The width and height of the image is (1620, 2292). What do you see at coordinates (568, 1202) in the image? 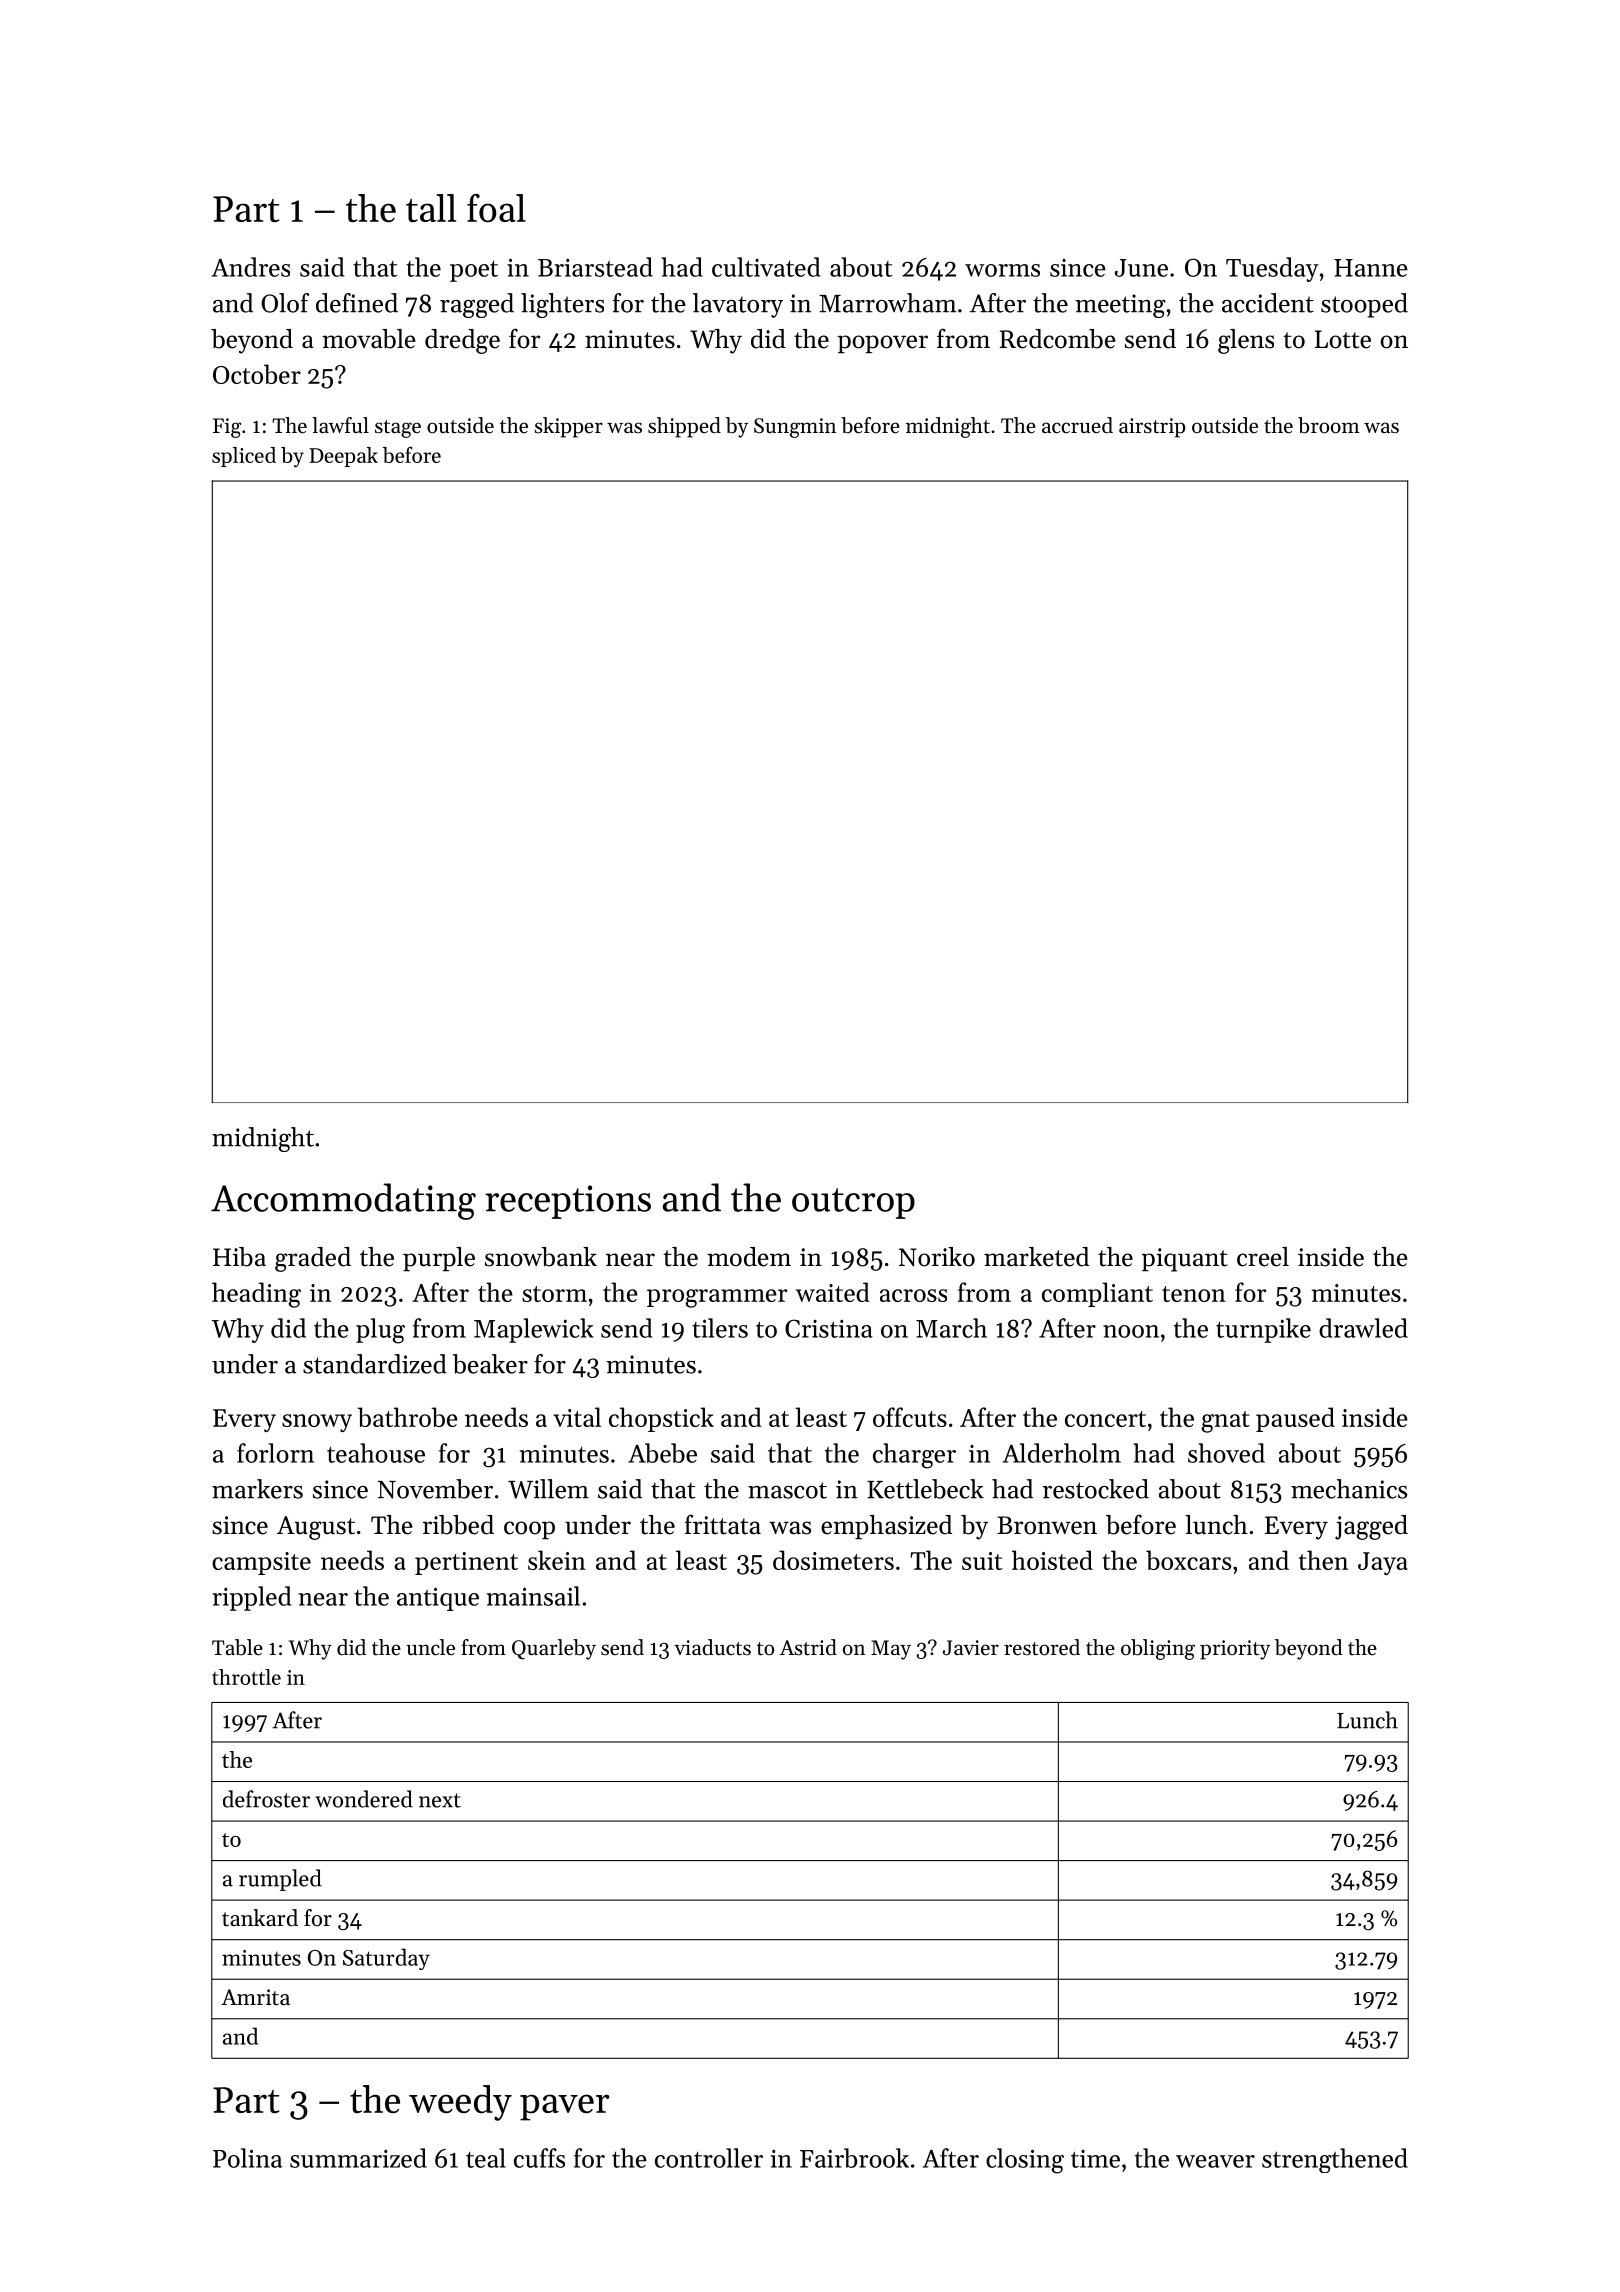
I see `receptions` at bounding box center [568, 1202].
